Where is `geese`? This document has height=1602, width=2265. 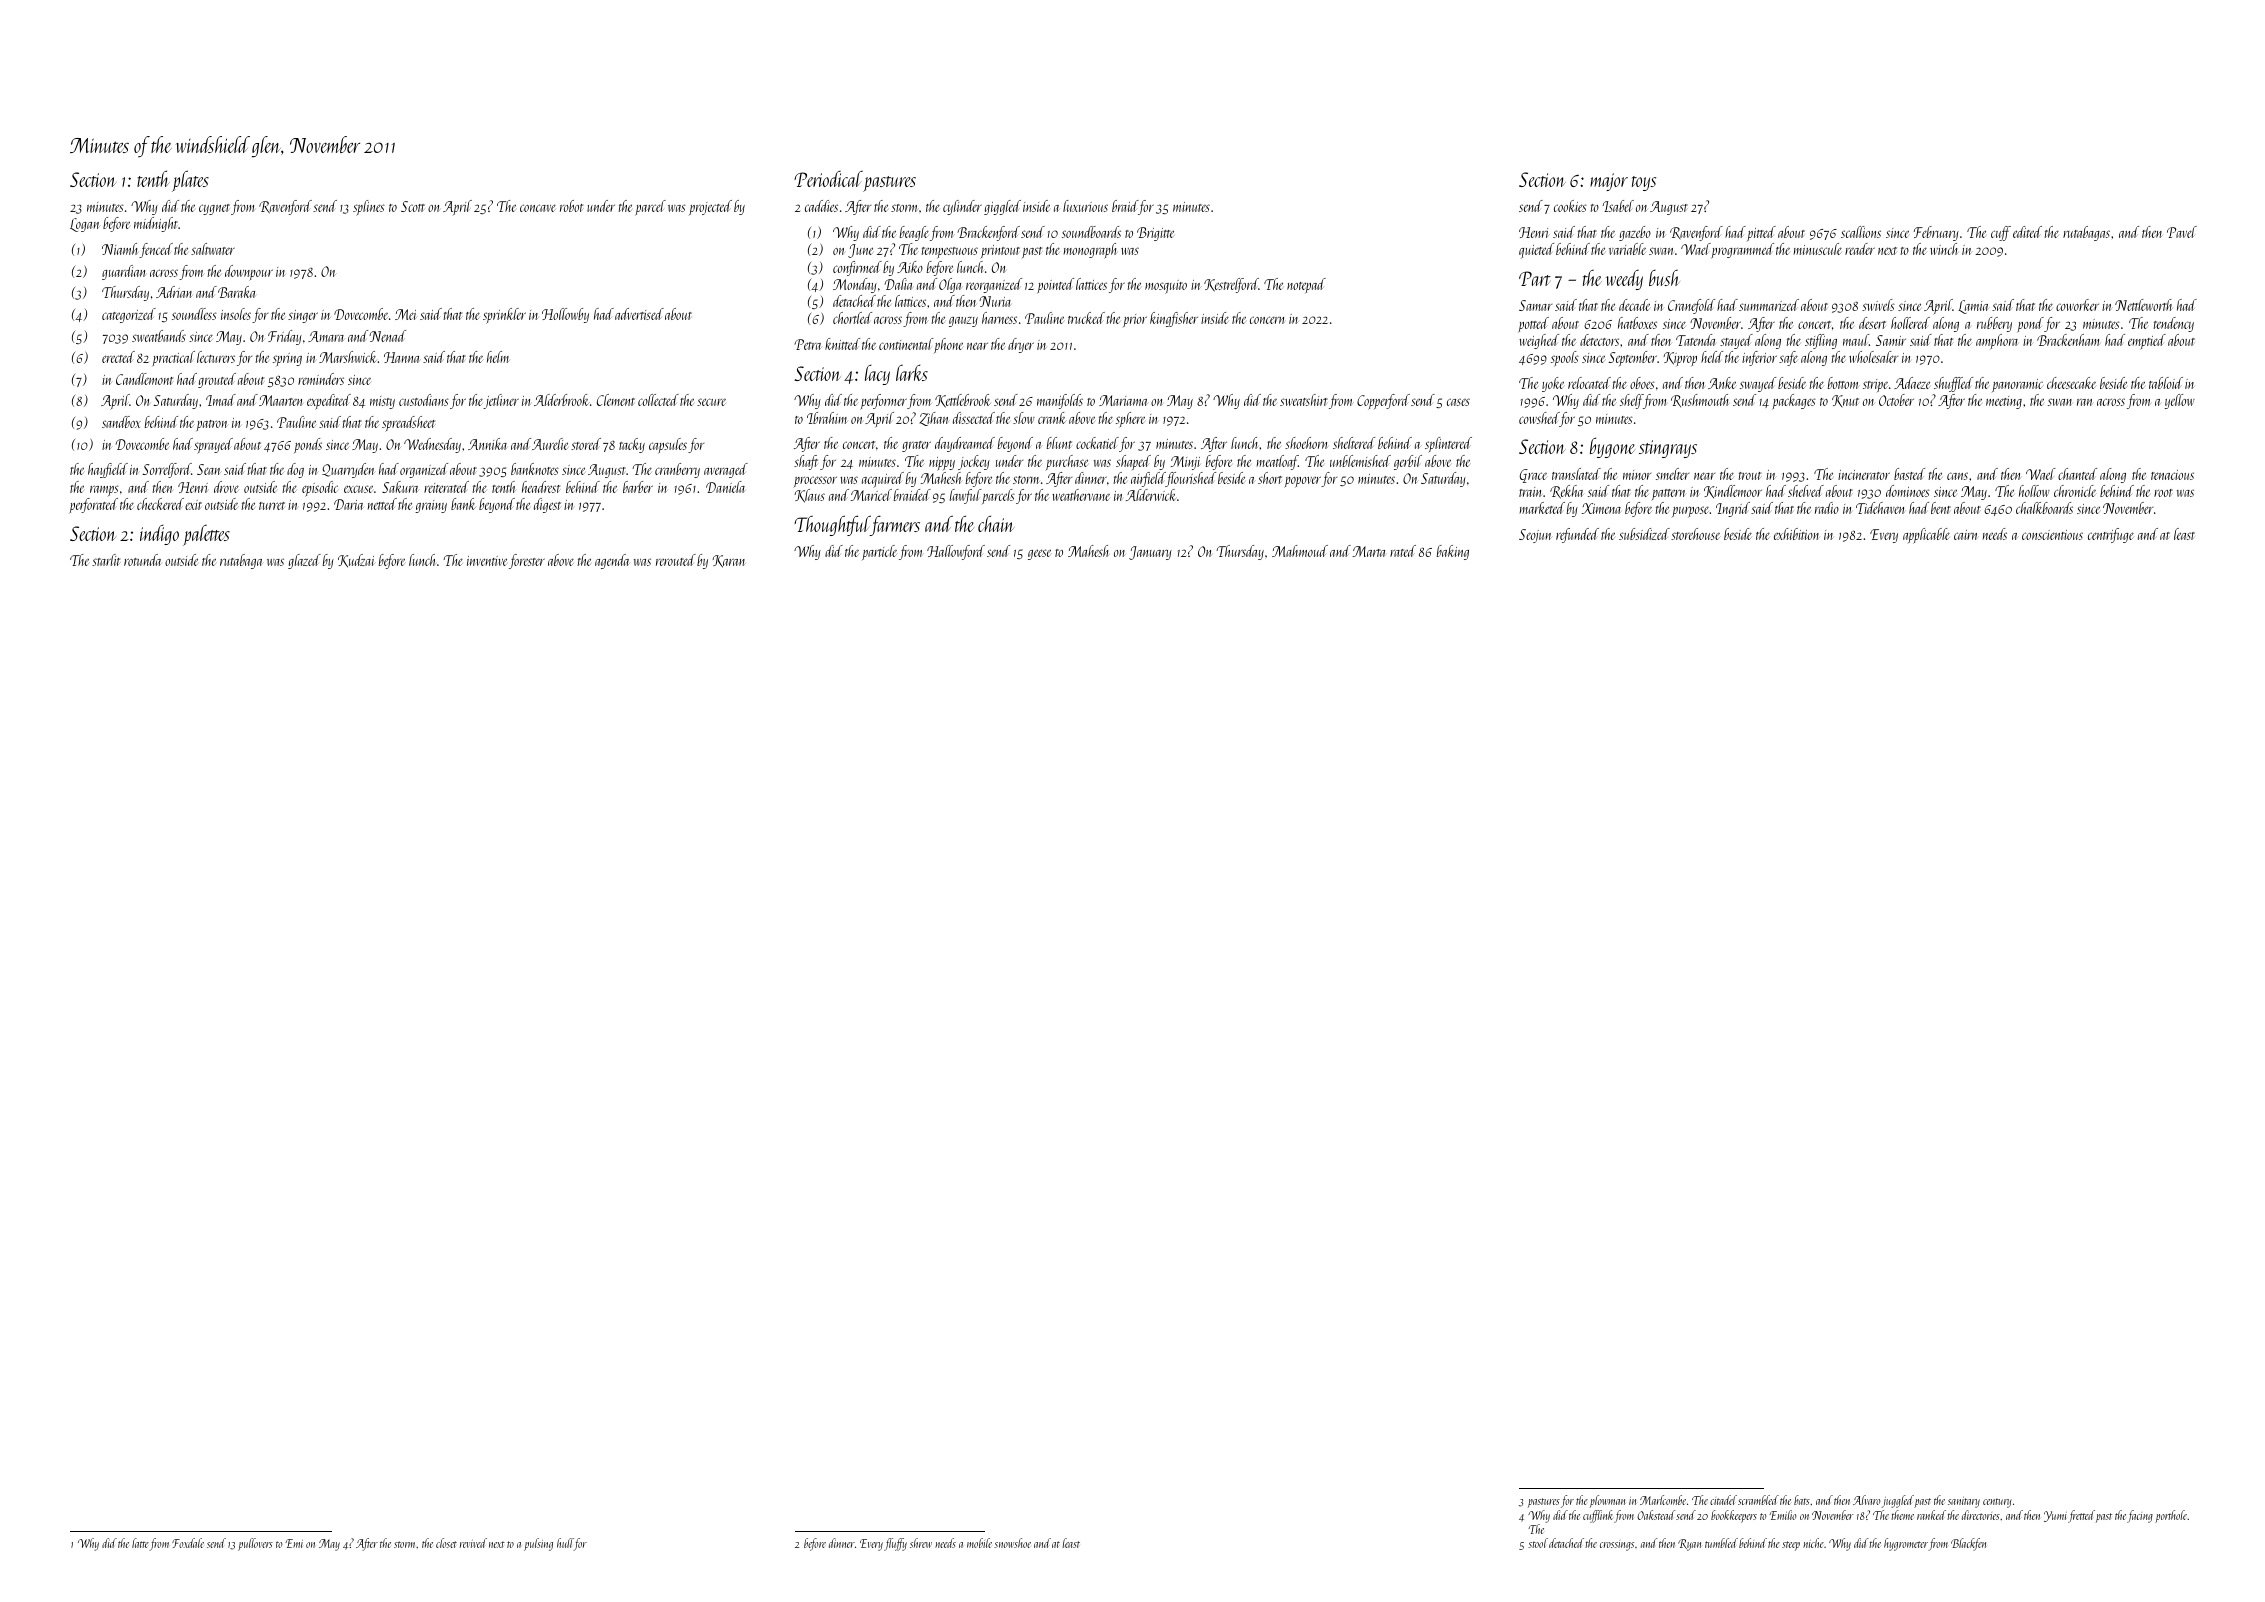 geese is located at coordinates (1039, 554).
